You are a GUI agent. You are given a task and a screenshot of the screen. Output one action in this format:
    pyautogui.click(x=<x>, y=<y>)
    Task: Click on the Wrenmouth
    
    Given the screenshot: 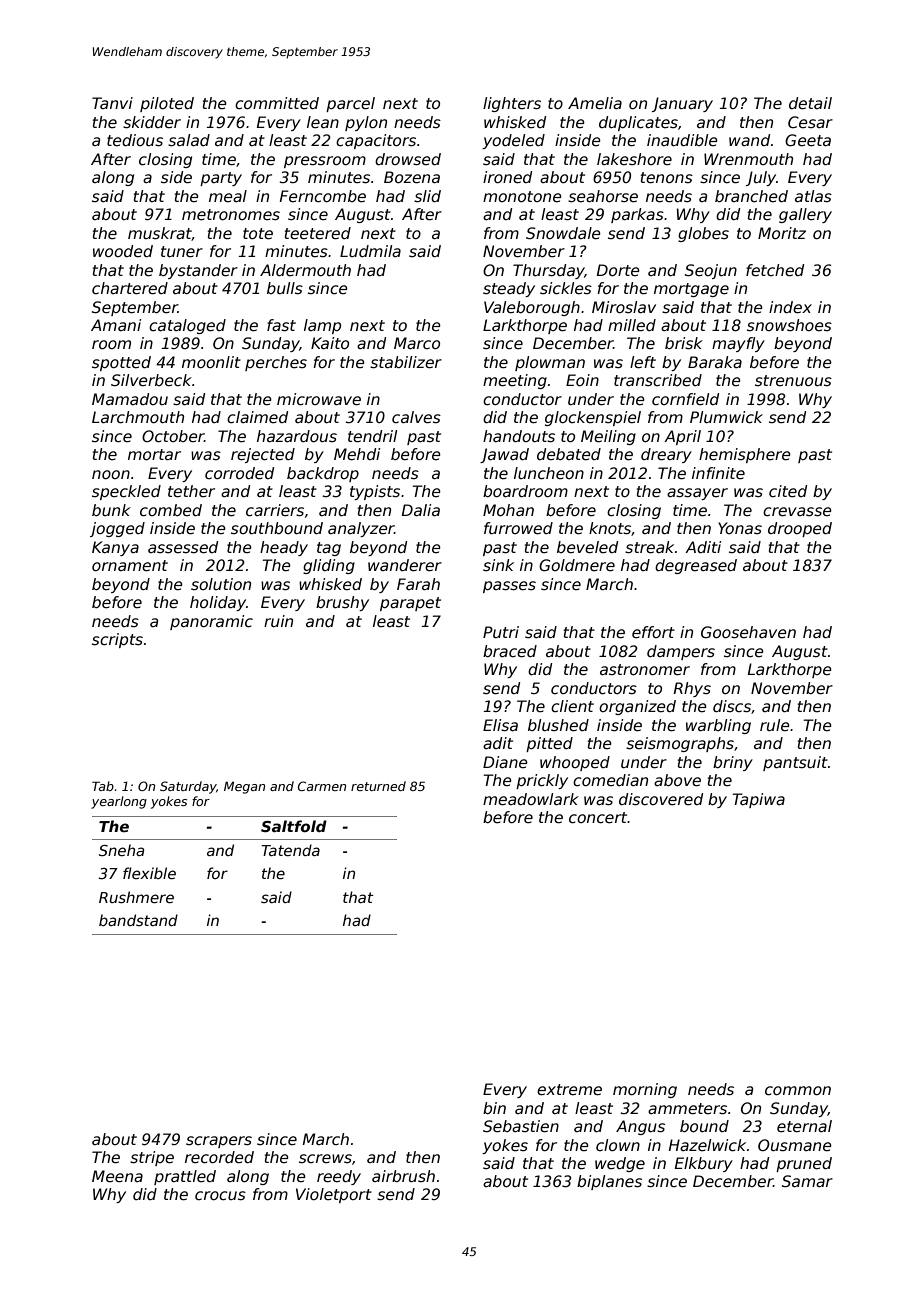 What is the action you would take?
    pyautogui.click(x=748, y=159)
